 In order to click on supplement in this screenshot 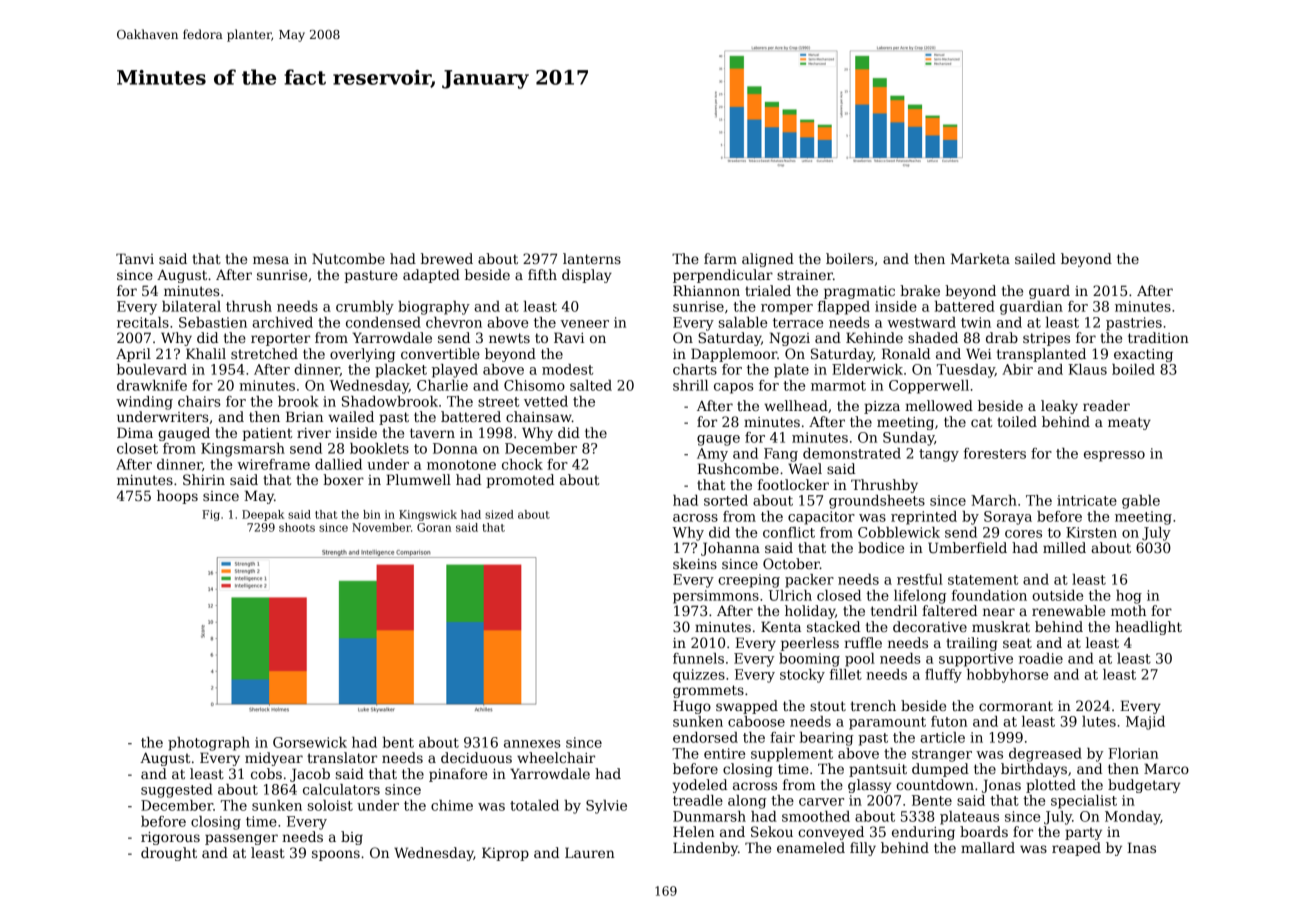, I will do `click(792, 755)`.
